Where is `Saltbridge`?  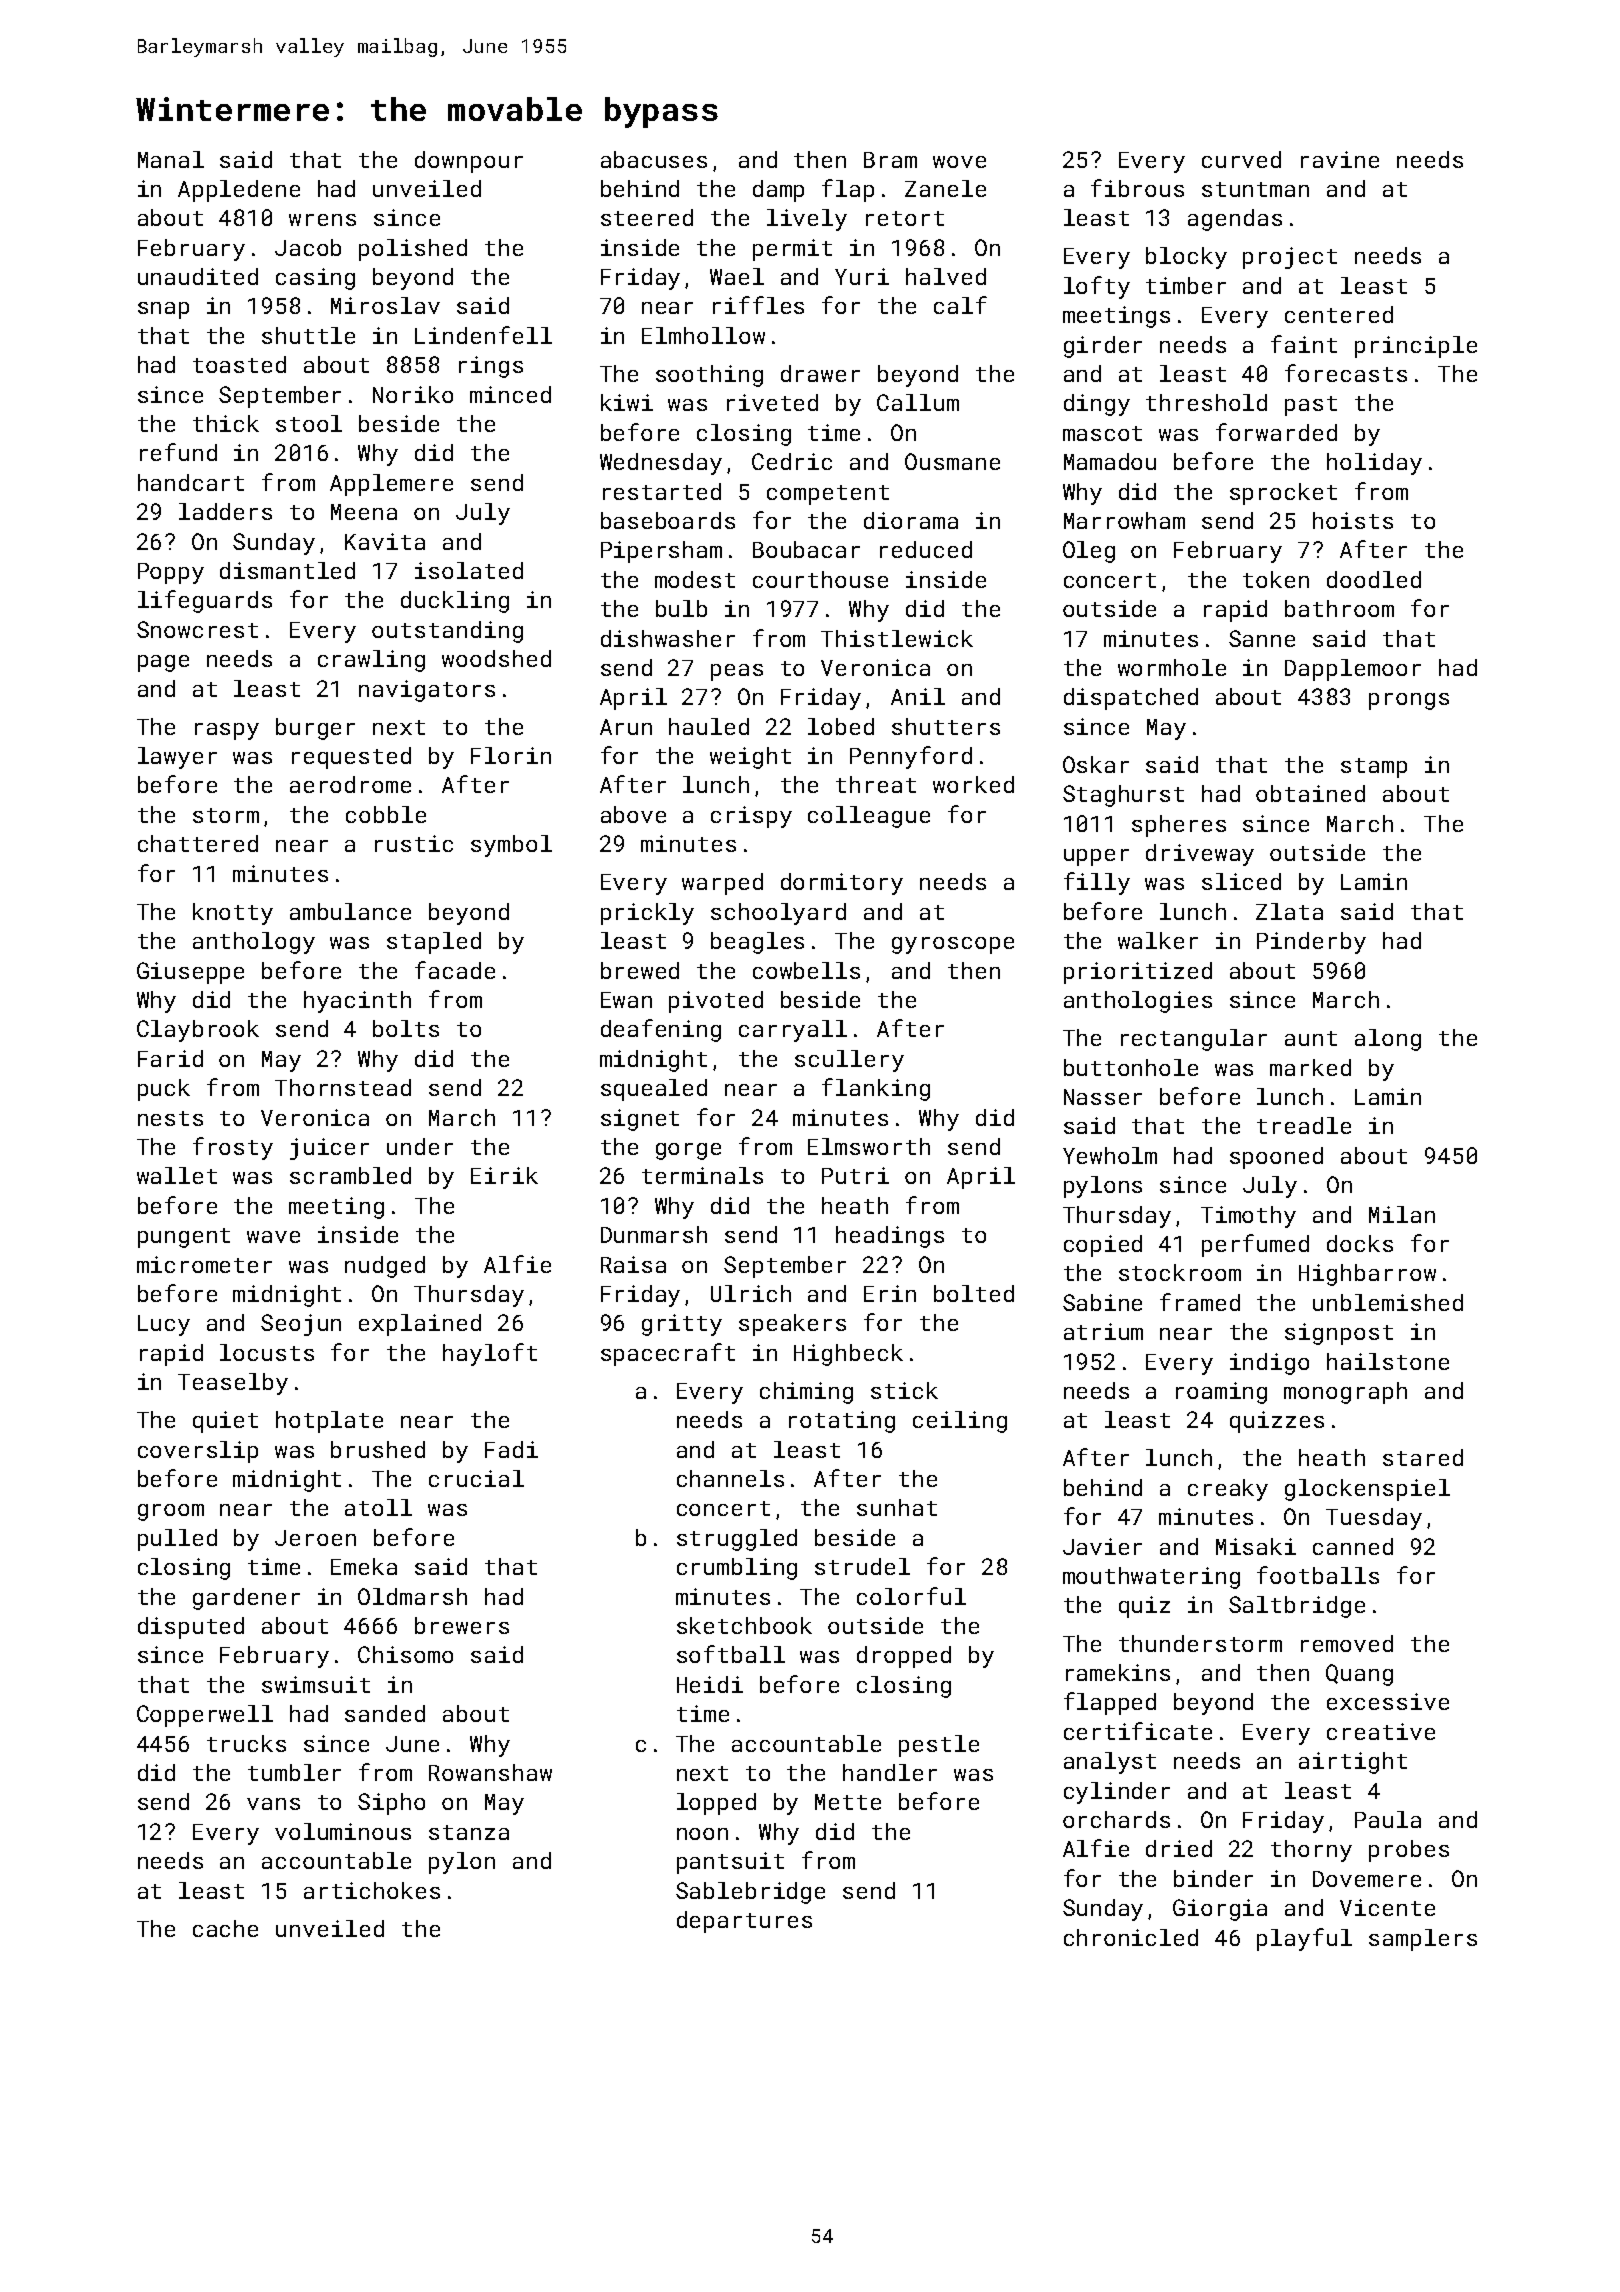
Saltbridge is located at coordinates (1297, 1607).
